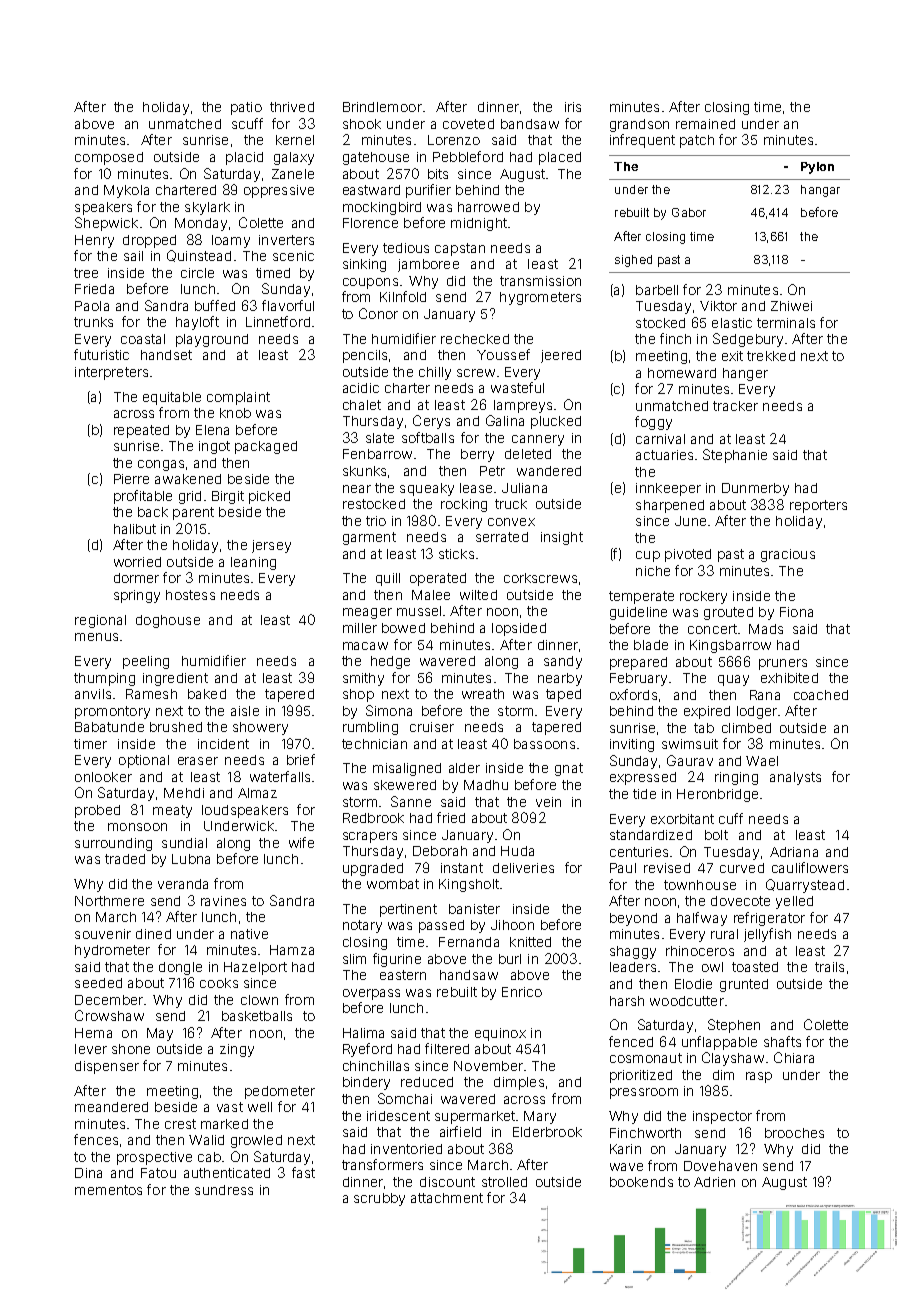 This screenshot has height=1308, width=924. Describe the element at coordinates (109, 158) in the screenshot. I see `composed` at that location.
